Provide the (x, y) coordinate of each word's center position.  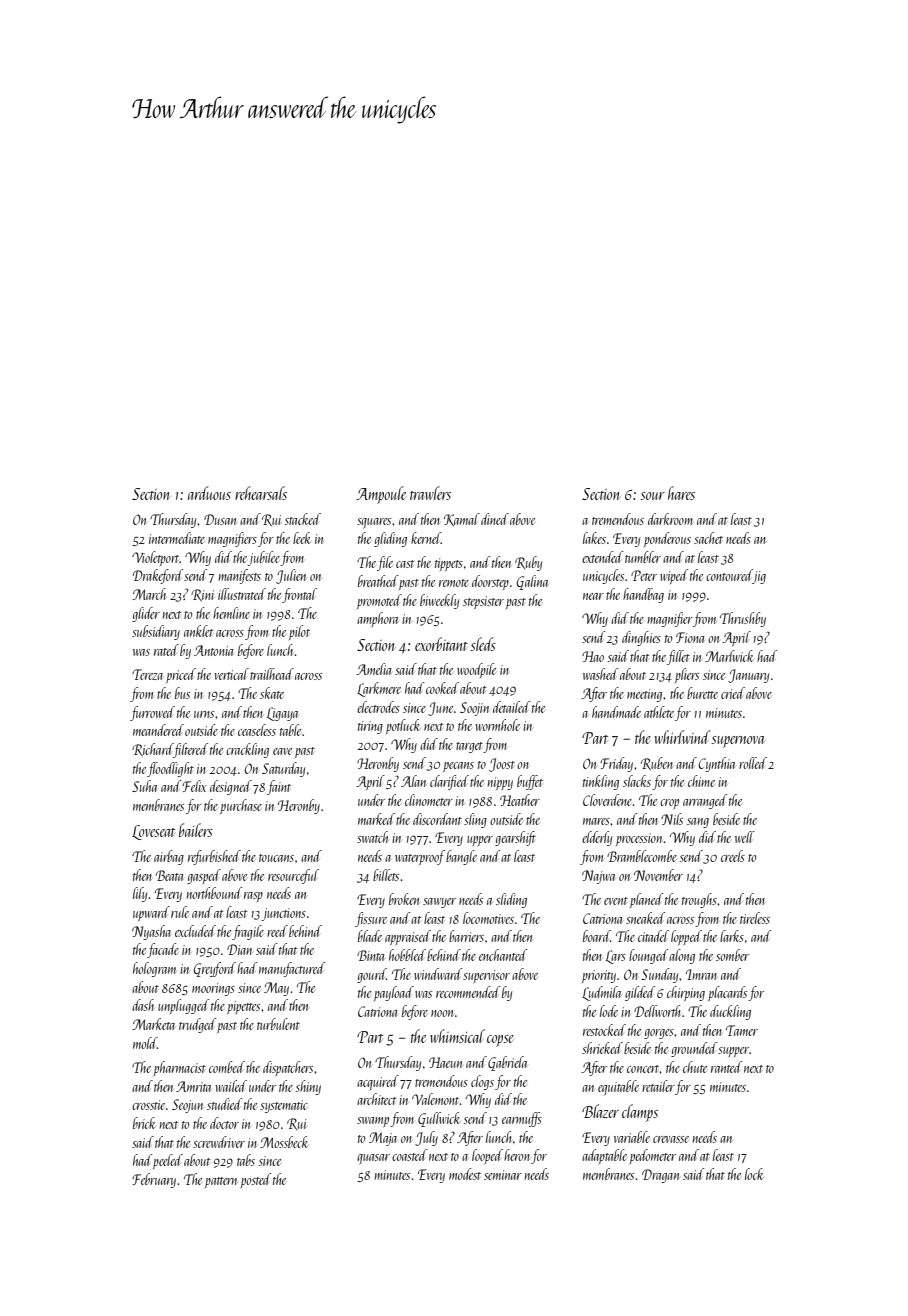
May (276, 989)
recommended (468, 992)
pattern (221, 1182)
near (593, 596)
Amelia (373, 669)
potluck (403, 726)
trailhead (272, 674)
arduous (209, 493)
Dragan (660, 1176)
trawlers (430, 493)
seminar (503, 1175)
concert (643, 1069)
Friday (616, 764)
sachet (708, 538)
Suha (144, 786)
